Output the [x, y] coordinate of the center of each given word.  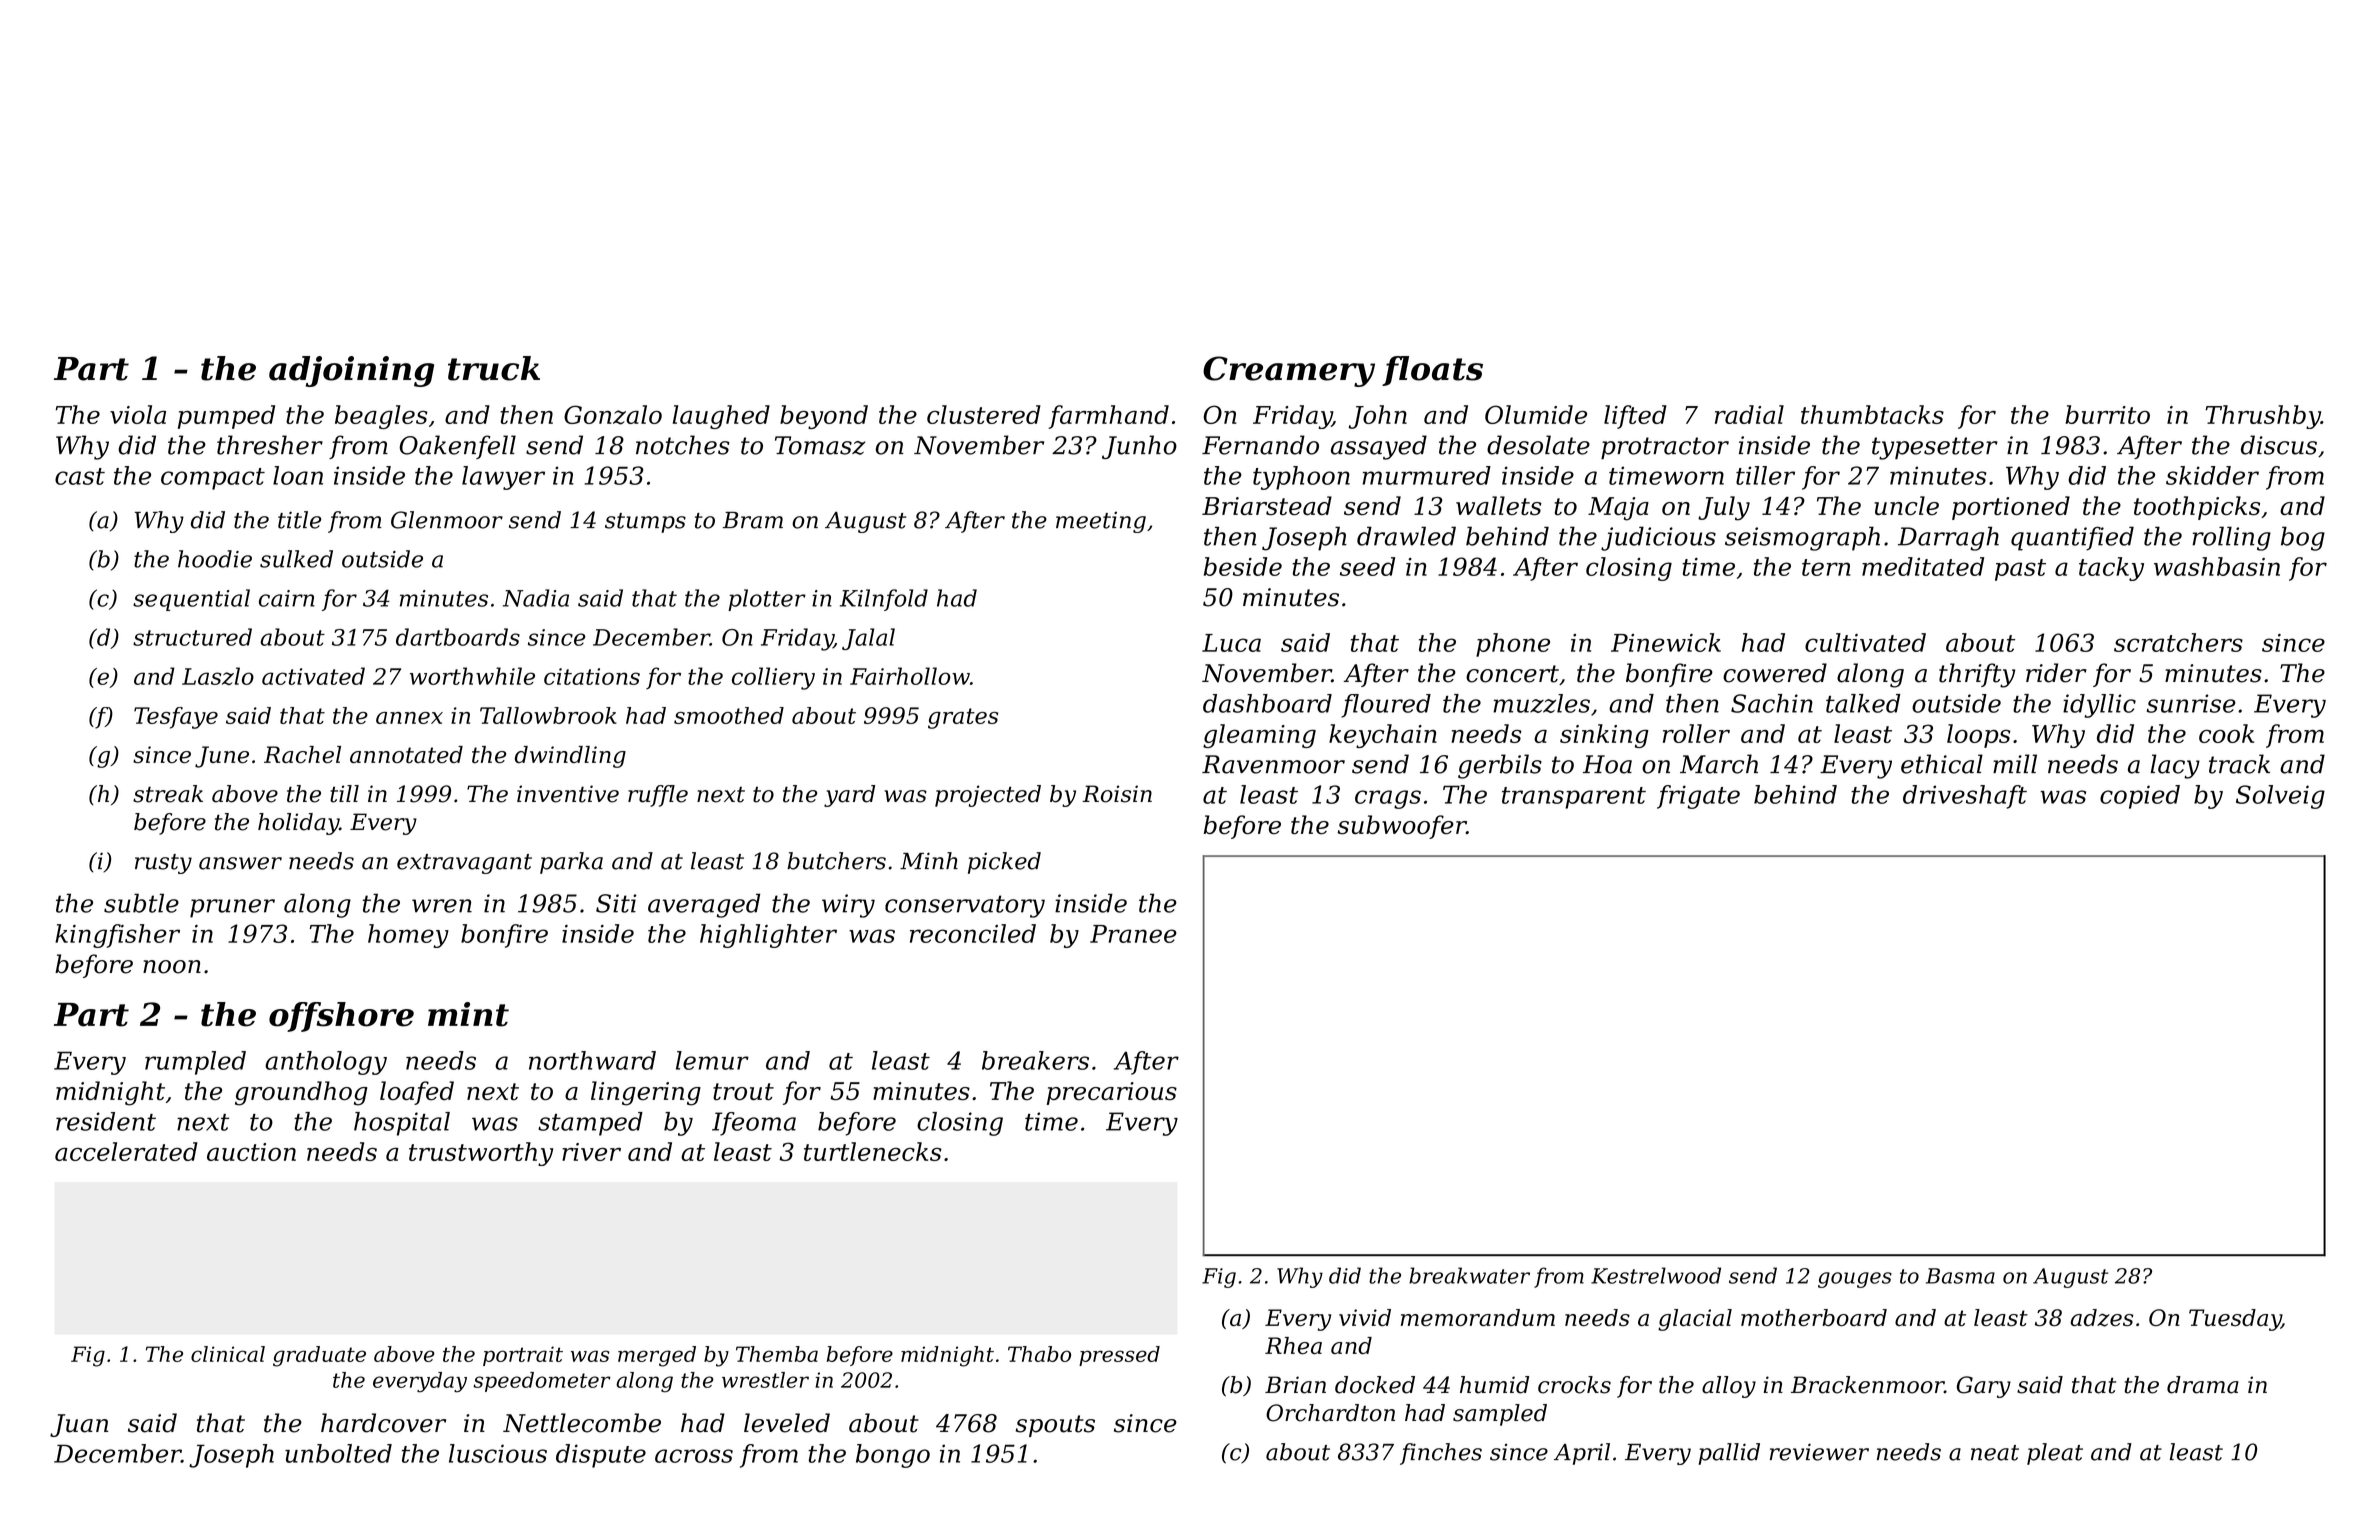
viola [138, 414]
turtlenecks [873, 1151]
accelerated [126, 1151]
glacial [1695, 1320]
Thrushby [2263, 417]
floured [1386, 706]
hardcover [383, 1423]
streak [168, 794]
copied [2140, 797]
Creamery [1289, 371]
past [2020, 570]
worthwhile [472, 676]
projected [988, 796]
